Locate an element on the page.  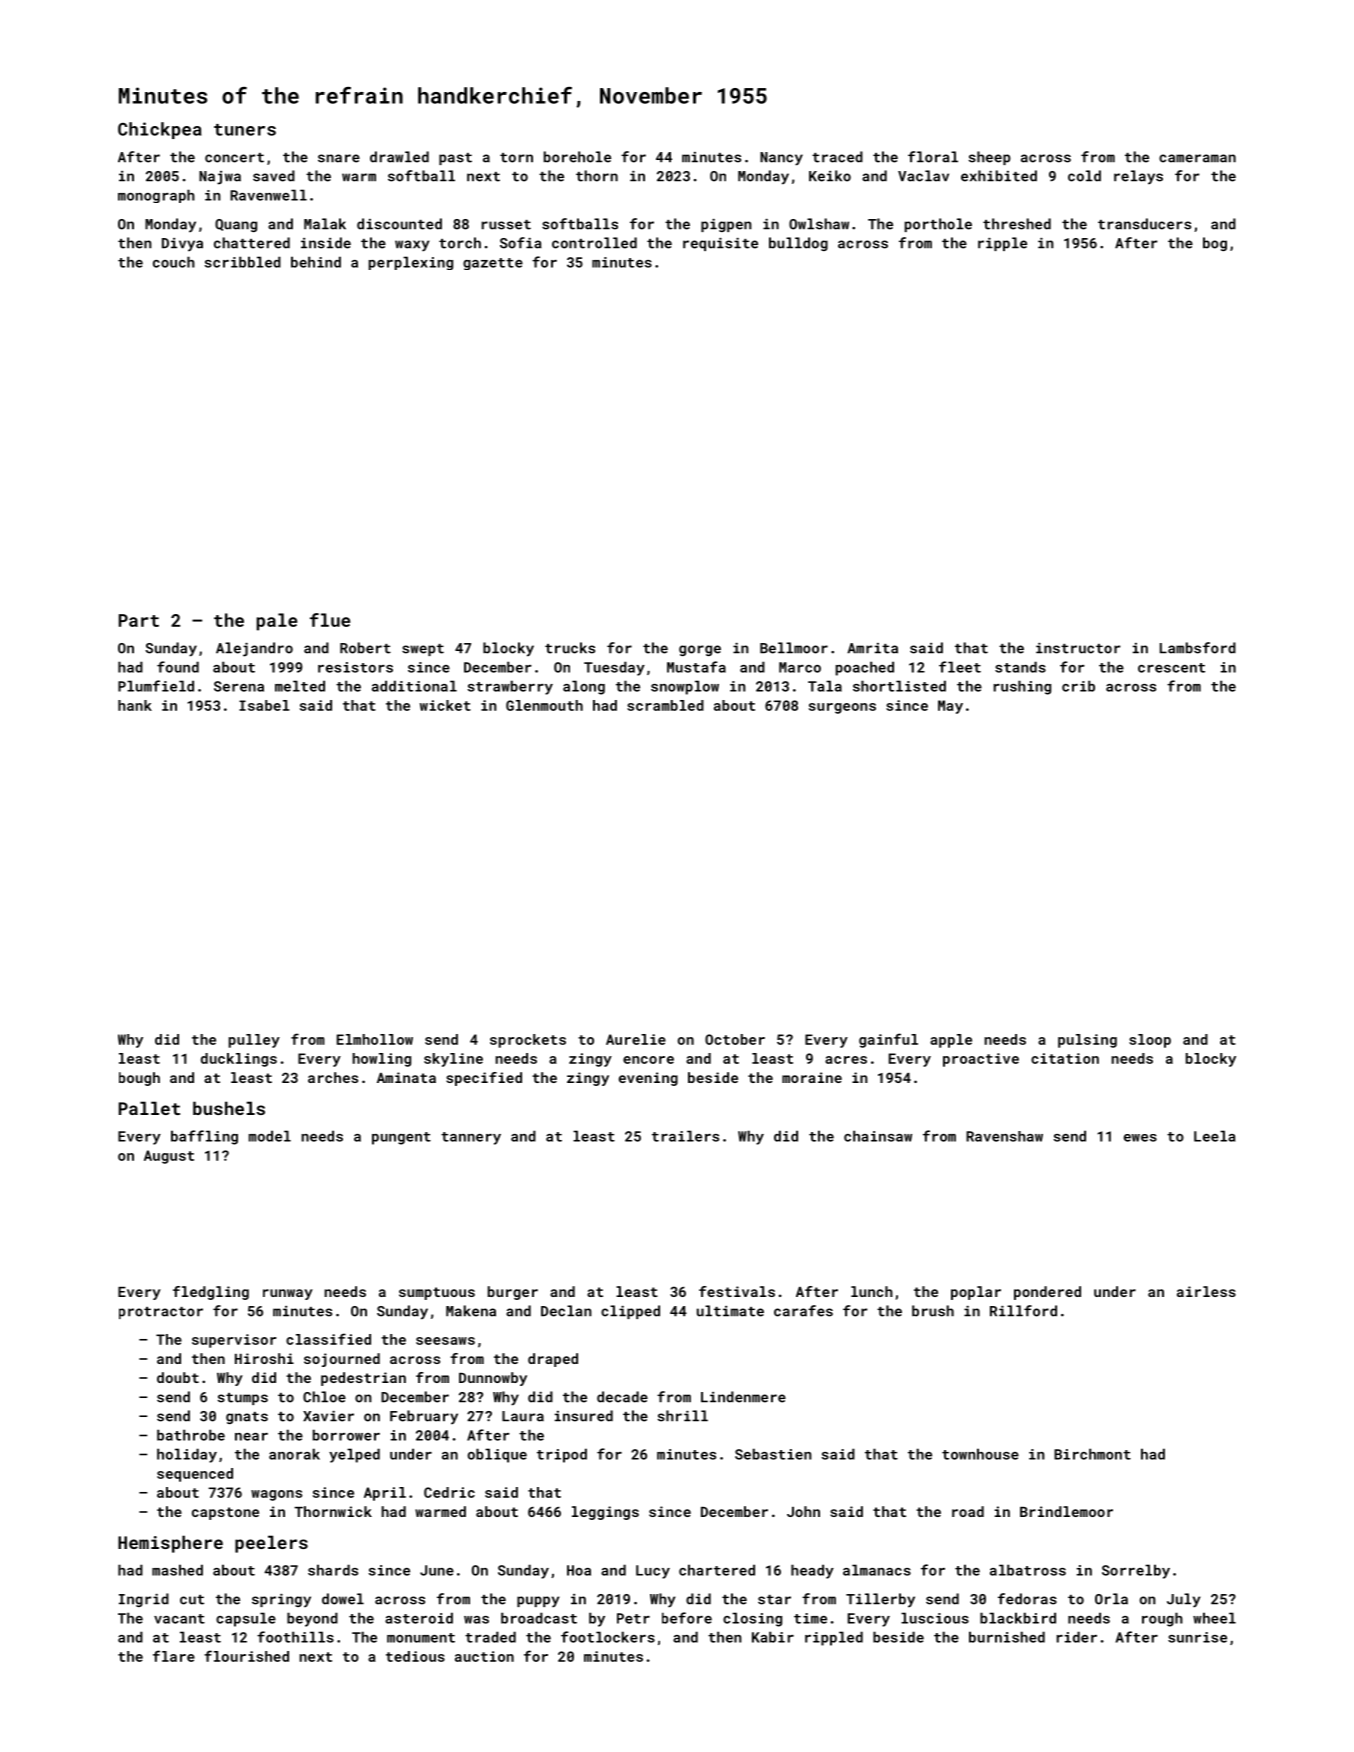
borehole is located at coordinates (577, 157).
